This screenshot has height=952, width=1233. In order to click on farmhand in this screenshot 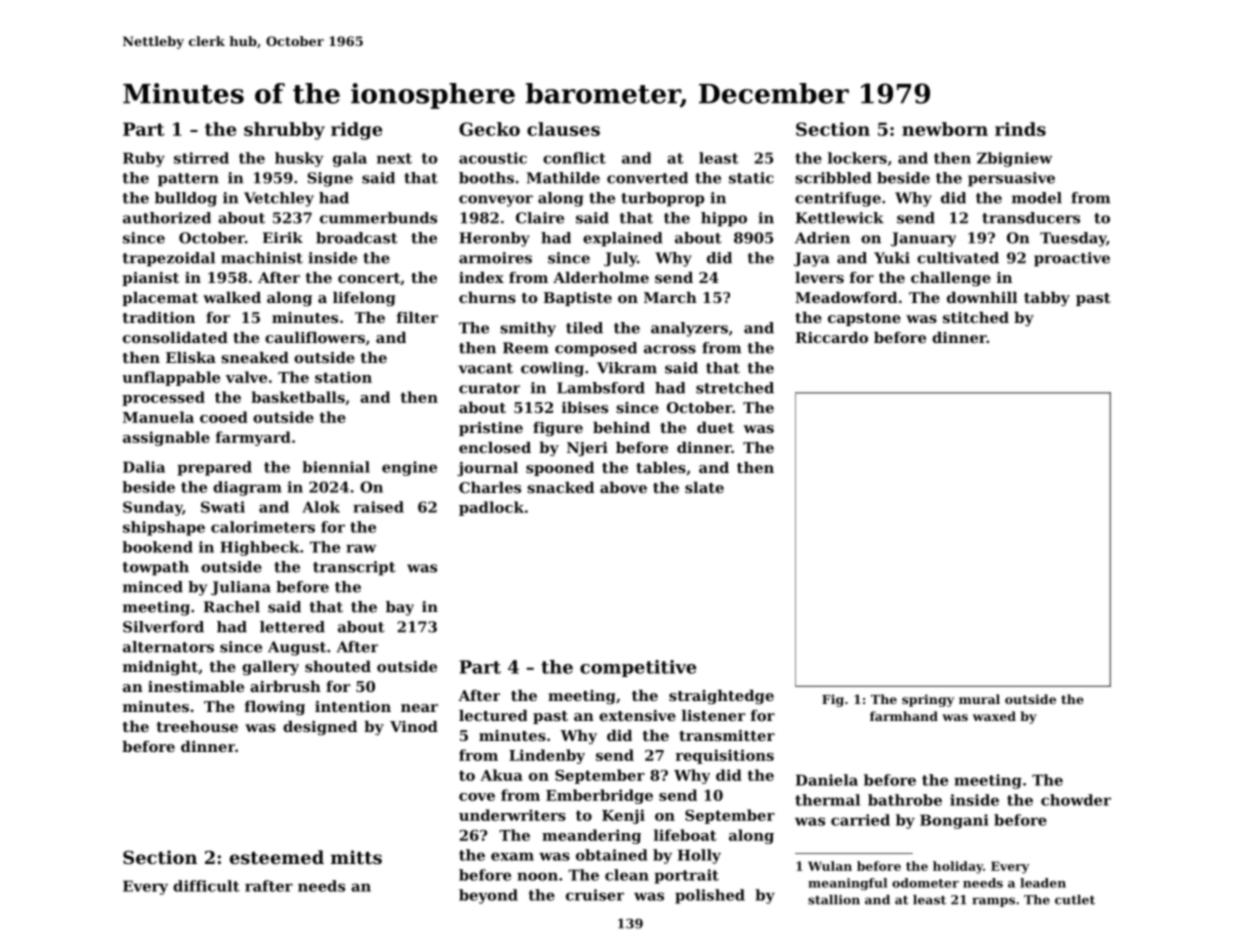, I will do `click(904, 716)`.
